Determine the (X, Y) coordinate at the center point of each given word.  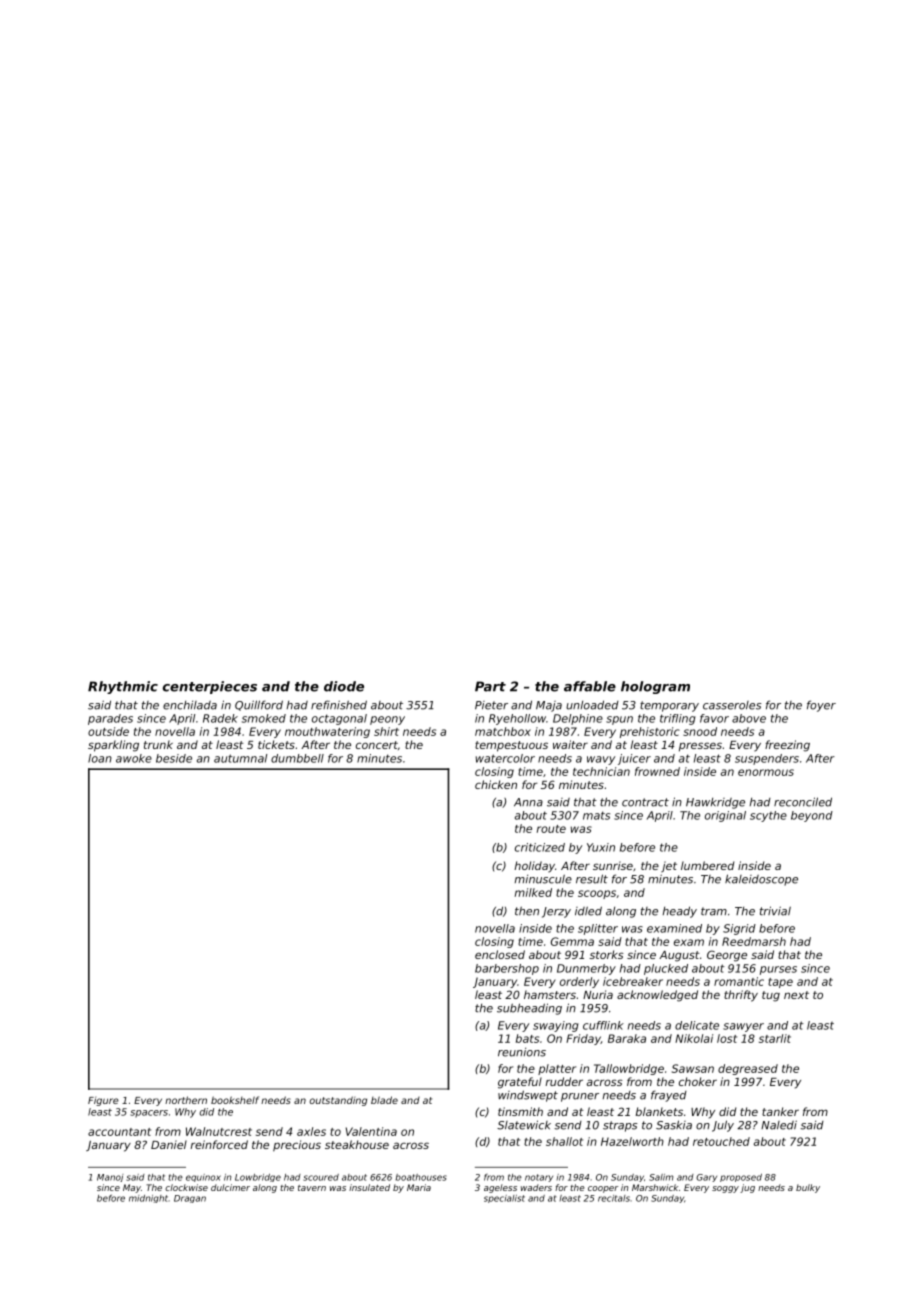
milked (533, 892)
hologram (655, 687)
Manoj (110, 1178)
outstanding (338, 1101)
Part (490, 686)
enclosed (500, 954)
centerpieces (210, 687)
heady (680, 912)
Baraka (627, 1038)
